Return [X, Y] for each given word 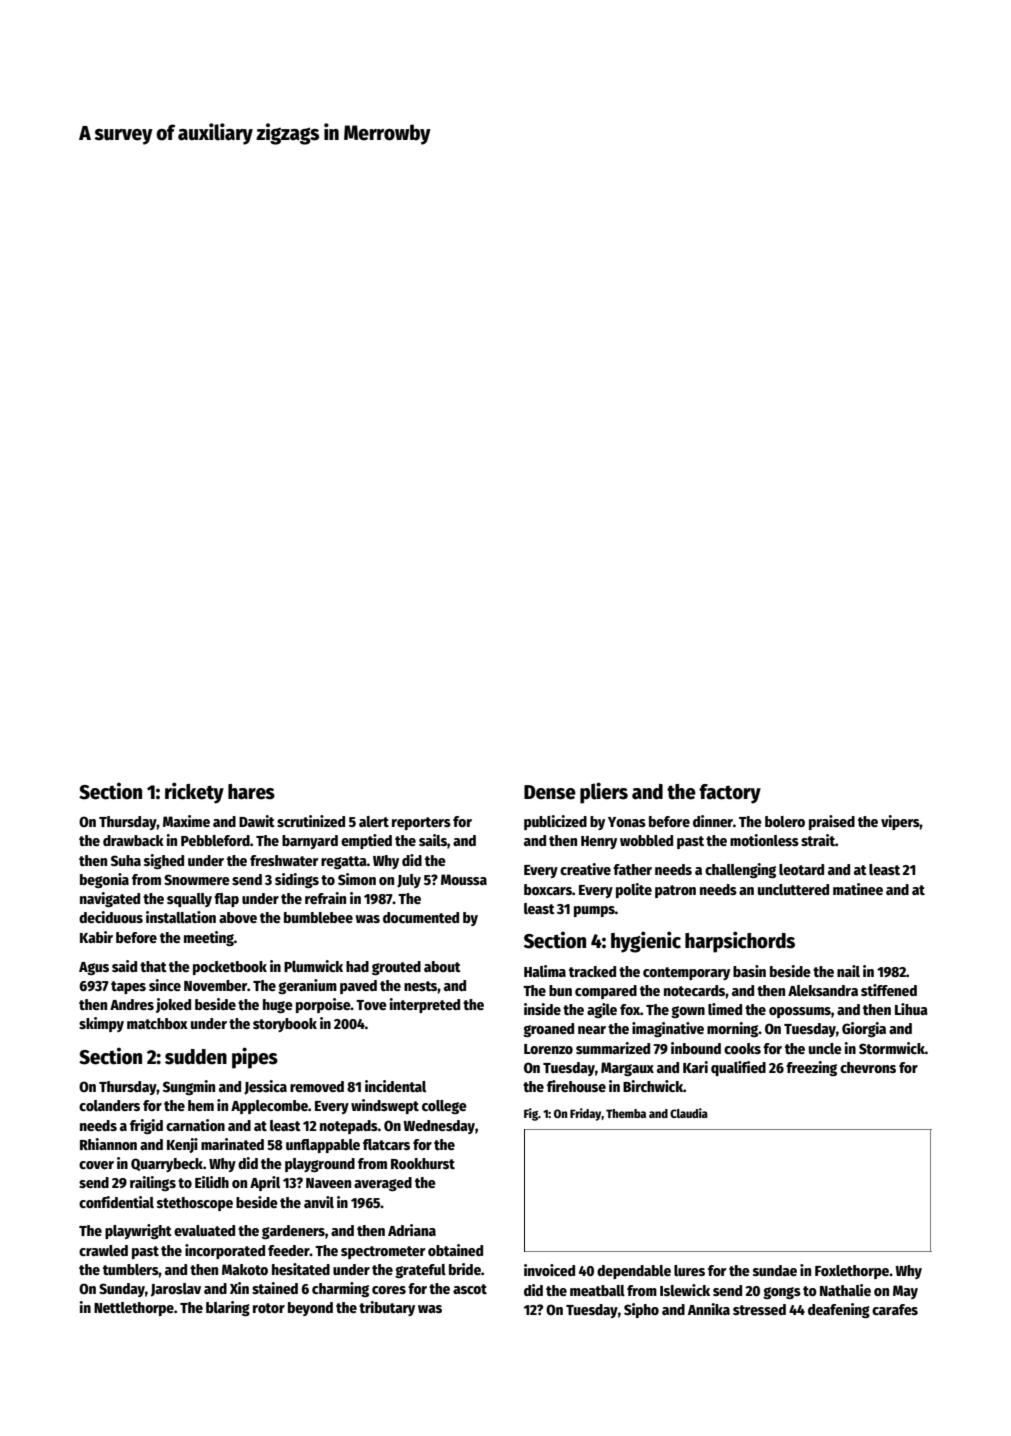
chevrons [868, 1067]
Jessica [265, 1087]
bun [560, 990]
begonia [104, 880]
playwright [138, 1231]
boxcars [548, 889]
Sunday [122, 1290]
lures [689, 1270]
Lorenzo [548, 1049]
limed [725, 1009]
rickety [194, 793]
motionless [764, 840]
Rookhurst [423, 1163]
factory [730, 794]
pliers [604, 793]
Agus [94, 968]
